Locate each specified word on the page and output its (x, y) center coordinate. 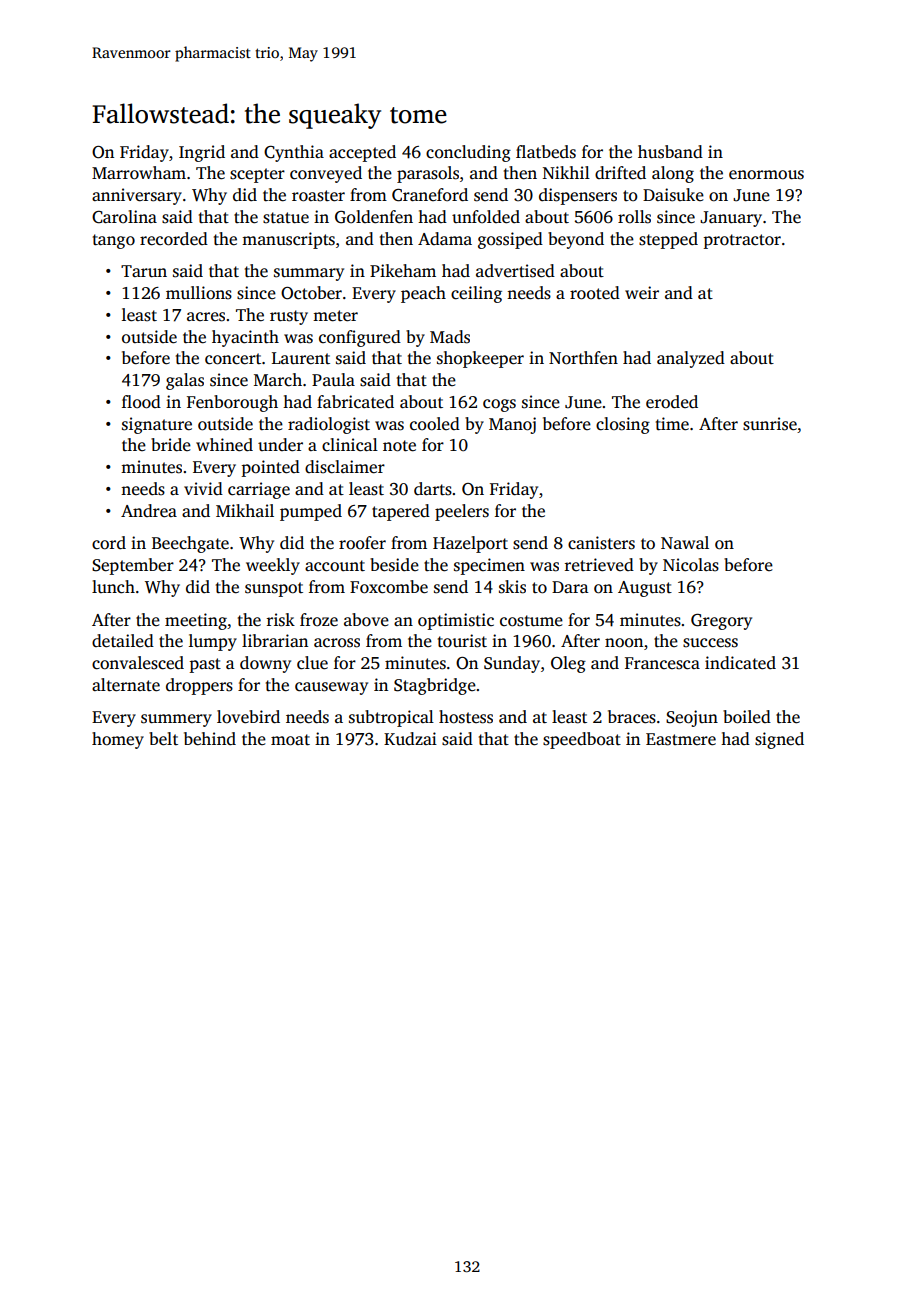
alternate (126, 685)
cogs (499, 405)
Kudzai (410, 738)
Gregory (721, 622)
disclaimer (345, 467)
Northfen (583, 358)
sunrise (770, 424)
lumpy (213, 642)
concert (233, 359)
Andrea (149, 511)
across (337, 643)
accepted (362, 153)
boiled (747, 717)
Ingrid (202, 153)
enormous (766, 175)
